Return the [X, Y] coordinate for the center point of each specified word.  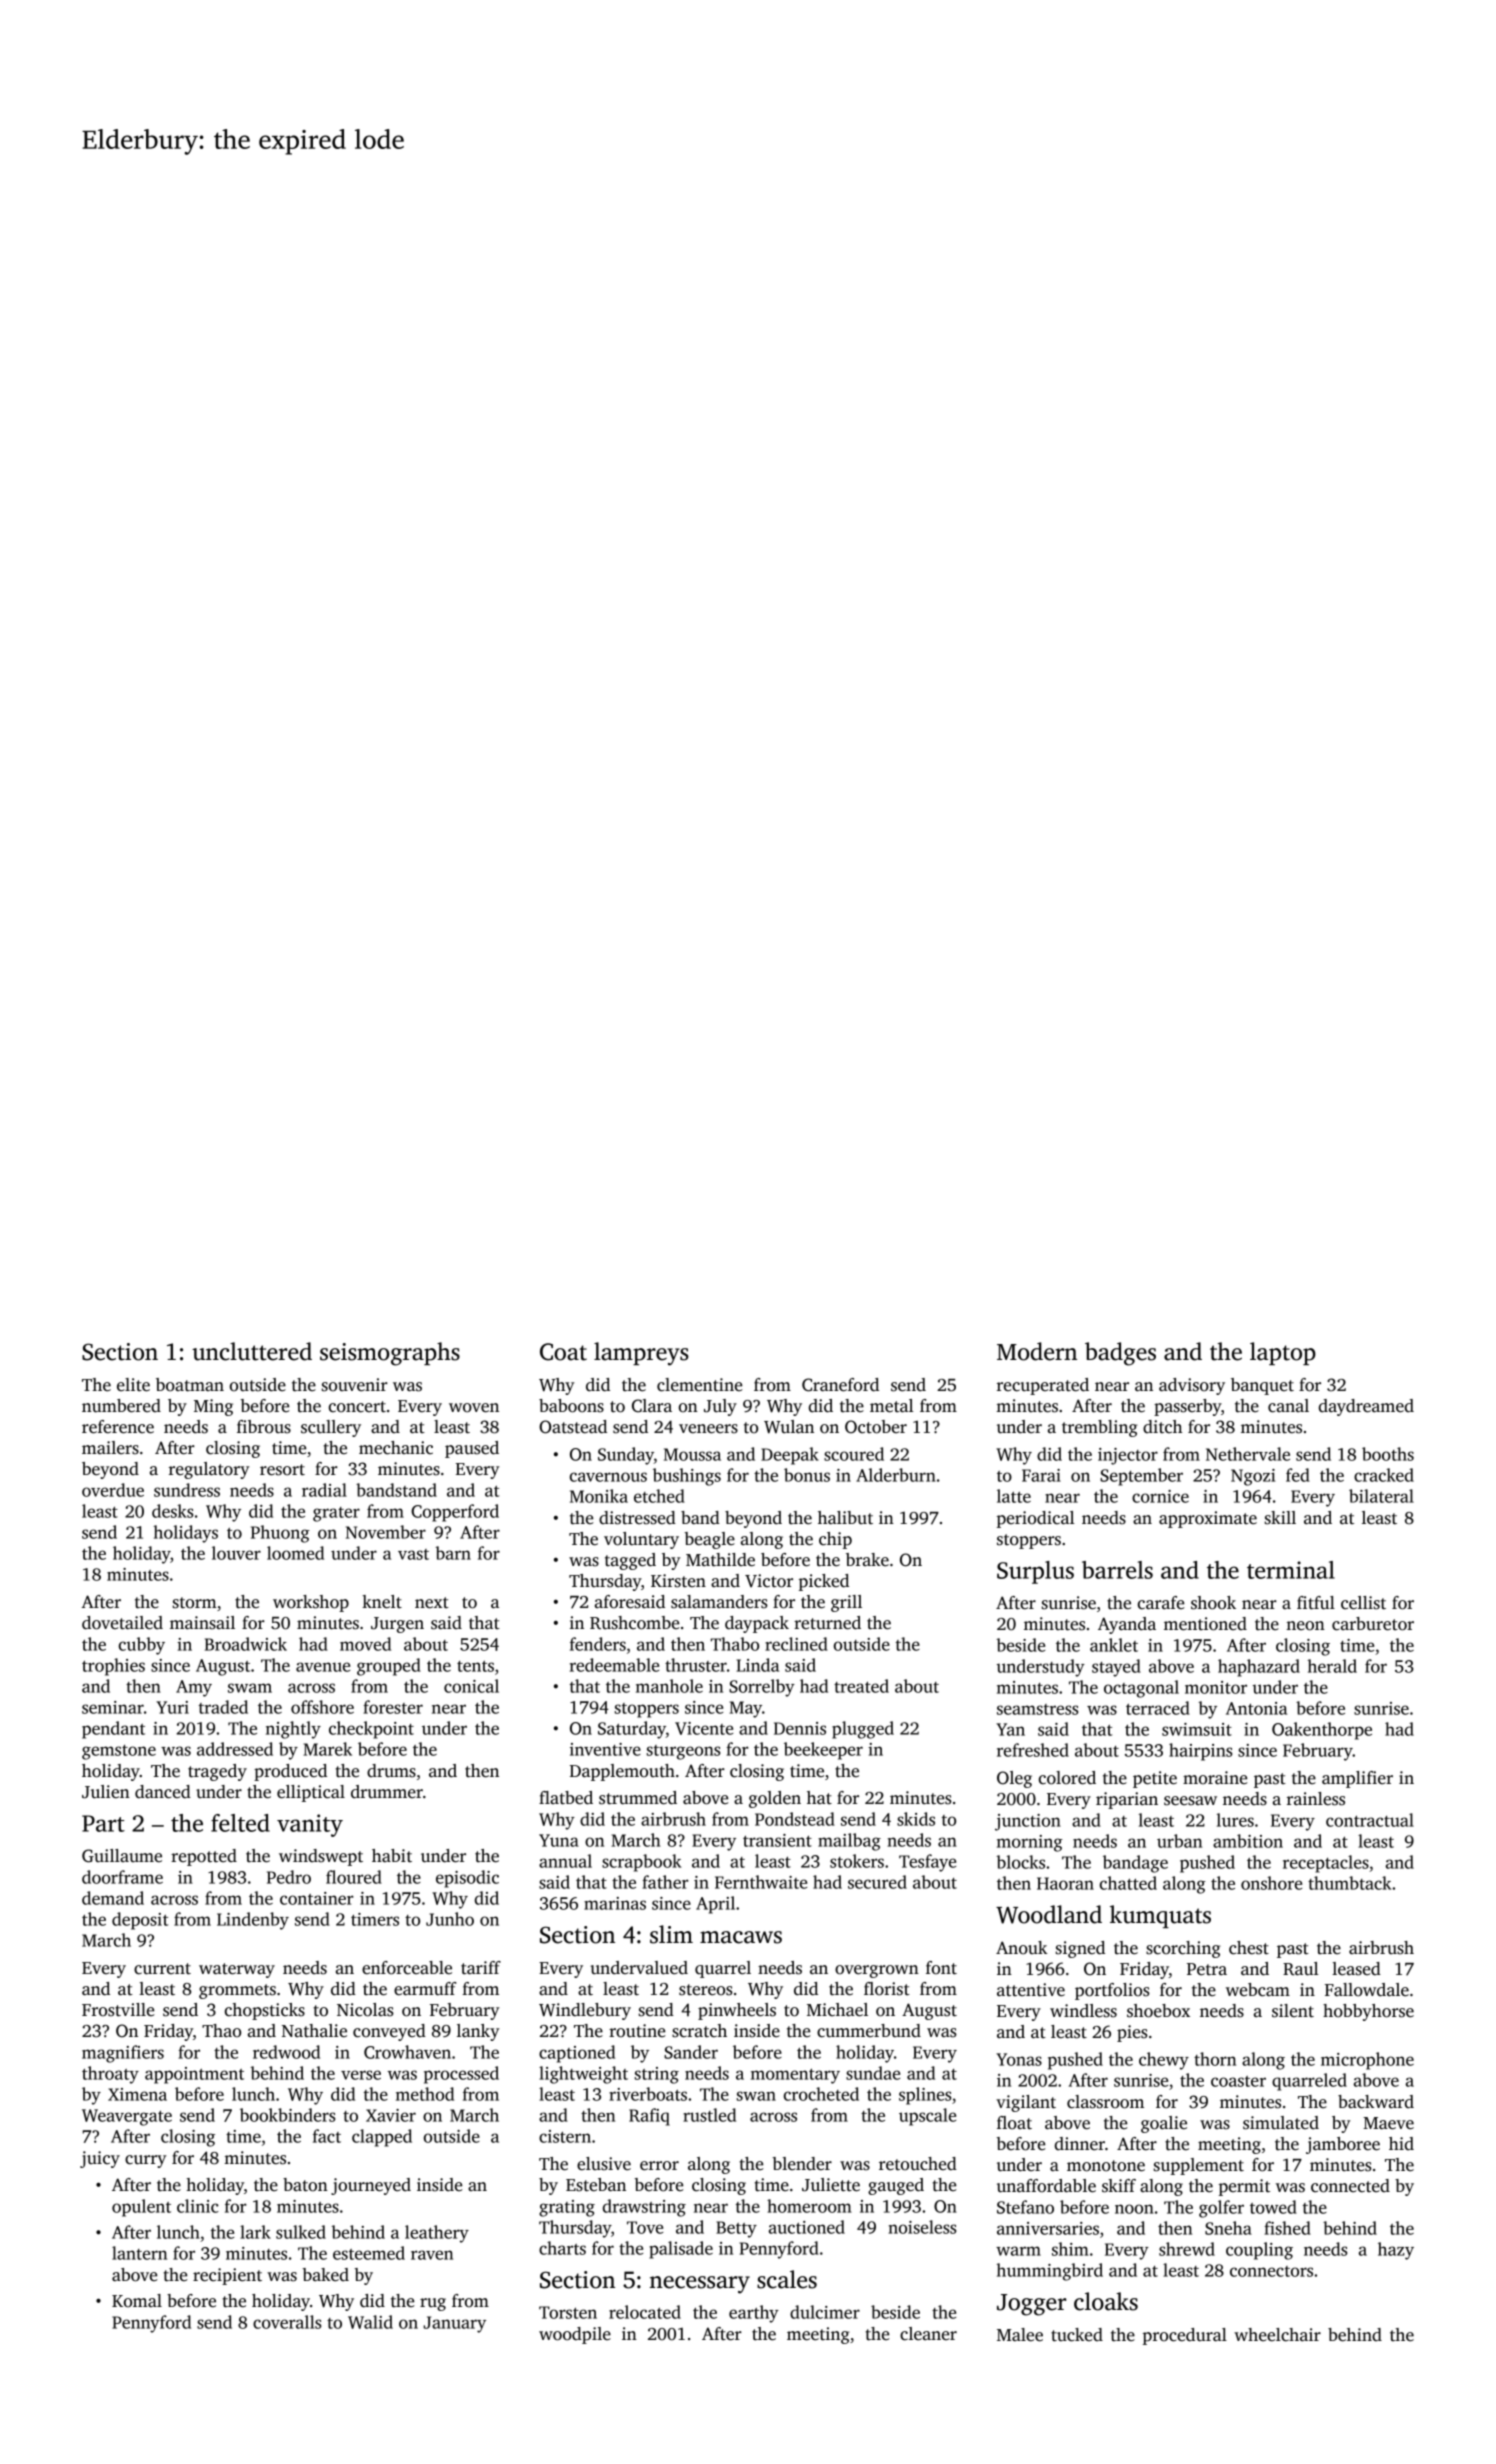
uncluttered [252, 1351]
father [665, 1882]
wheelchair [1277, 2335]
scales [787, 2279]
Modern [1037, 1351]
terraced [1158, 1708]
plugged [863, 1730]
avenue [323, 1667]
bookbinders [287, 2115]
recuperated [1043, 1386]
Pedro [289, 1877]
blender [802, 2164]
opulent [141, 2208]
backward [1376, 2102]
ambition [1248, 1841]
